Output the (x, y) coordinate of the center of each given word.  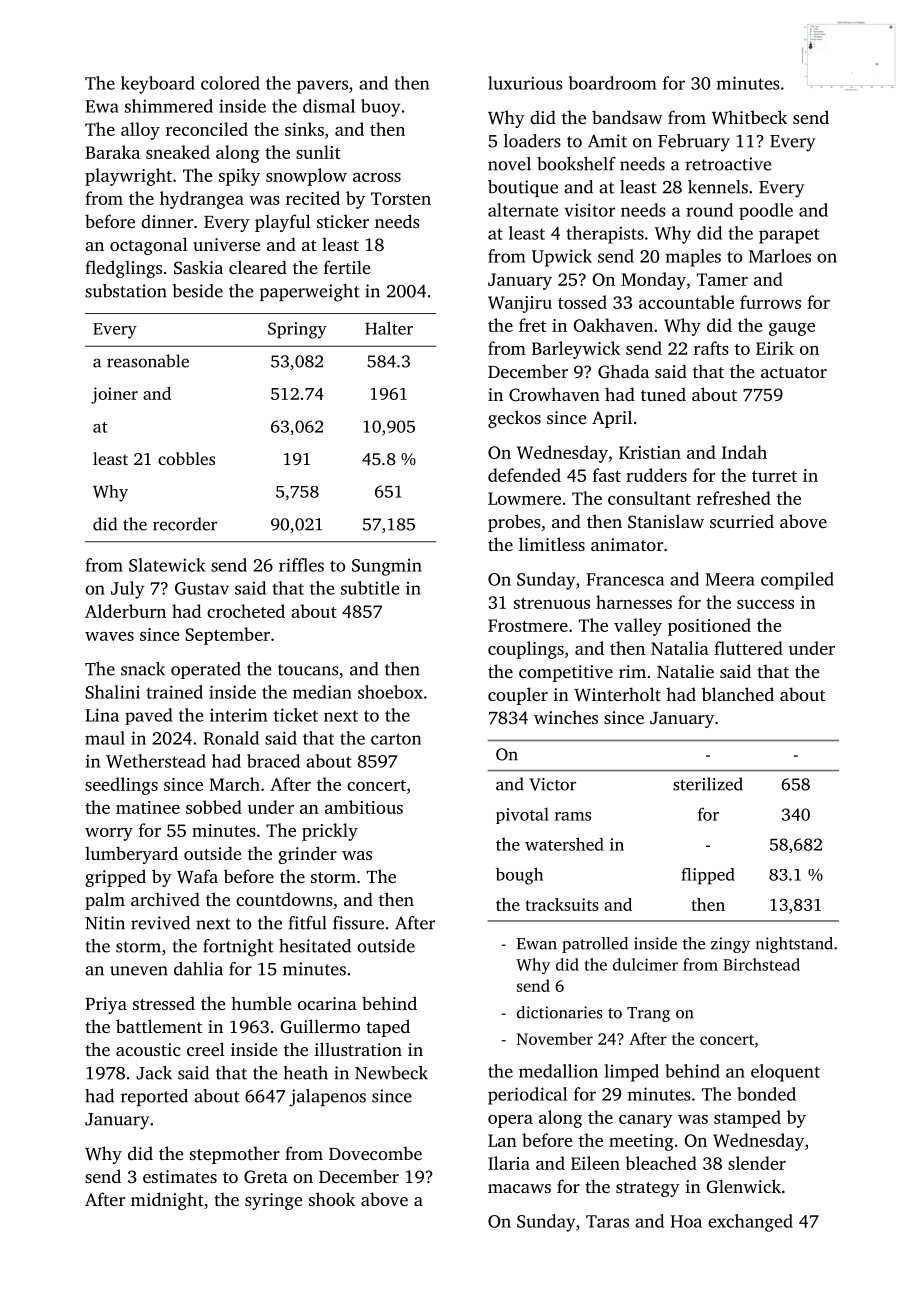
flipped (708, 876)
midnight (167, 1201)
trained (174, 692)
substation (126, 291)
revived (160, 923)
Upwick (562, 258)
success (765, 604)
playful (283, 223)
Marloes (780, 256)
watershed (564, 844)
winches (566, 717)
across (377, 177)
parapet (789, 236)
